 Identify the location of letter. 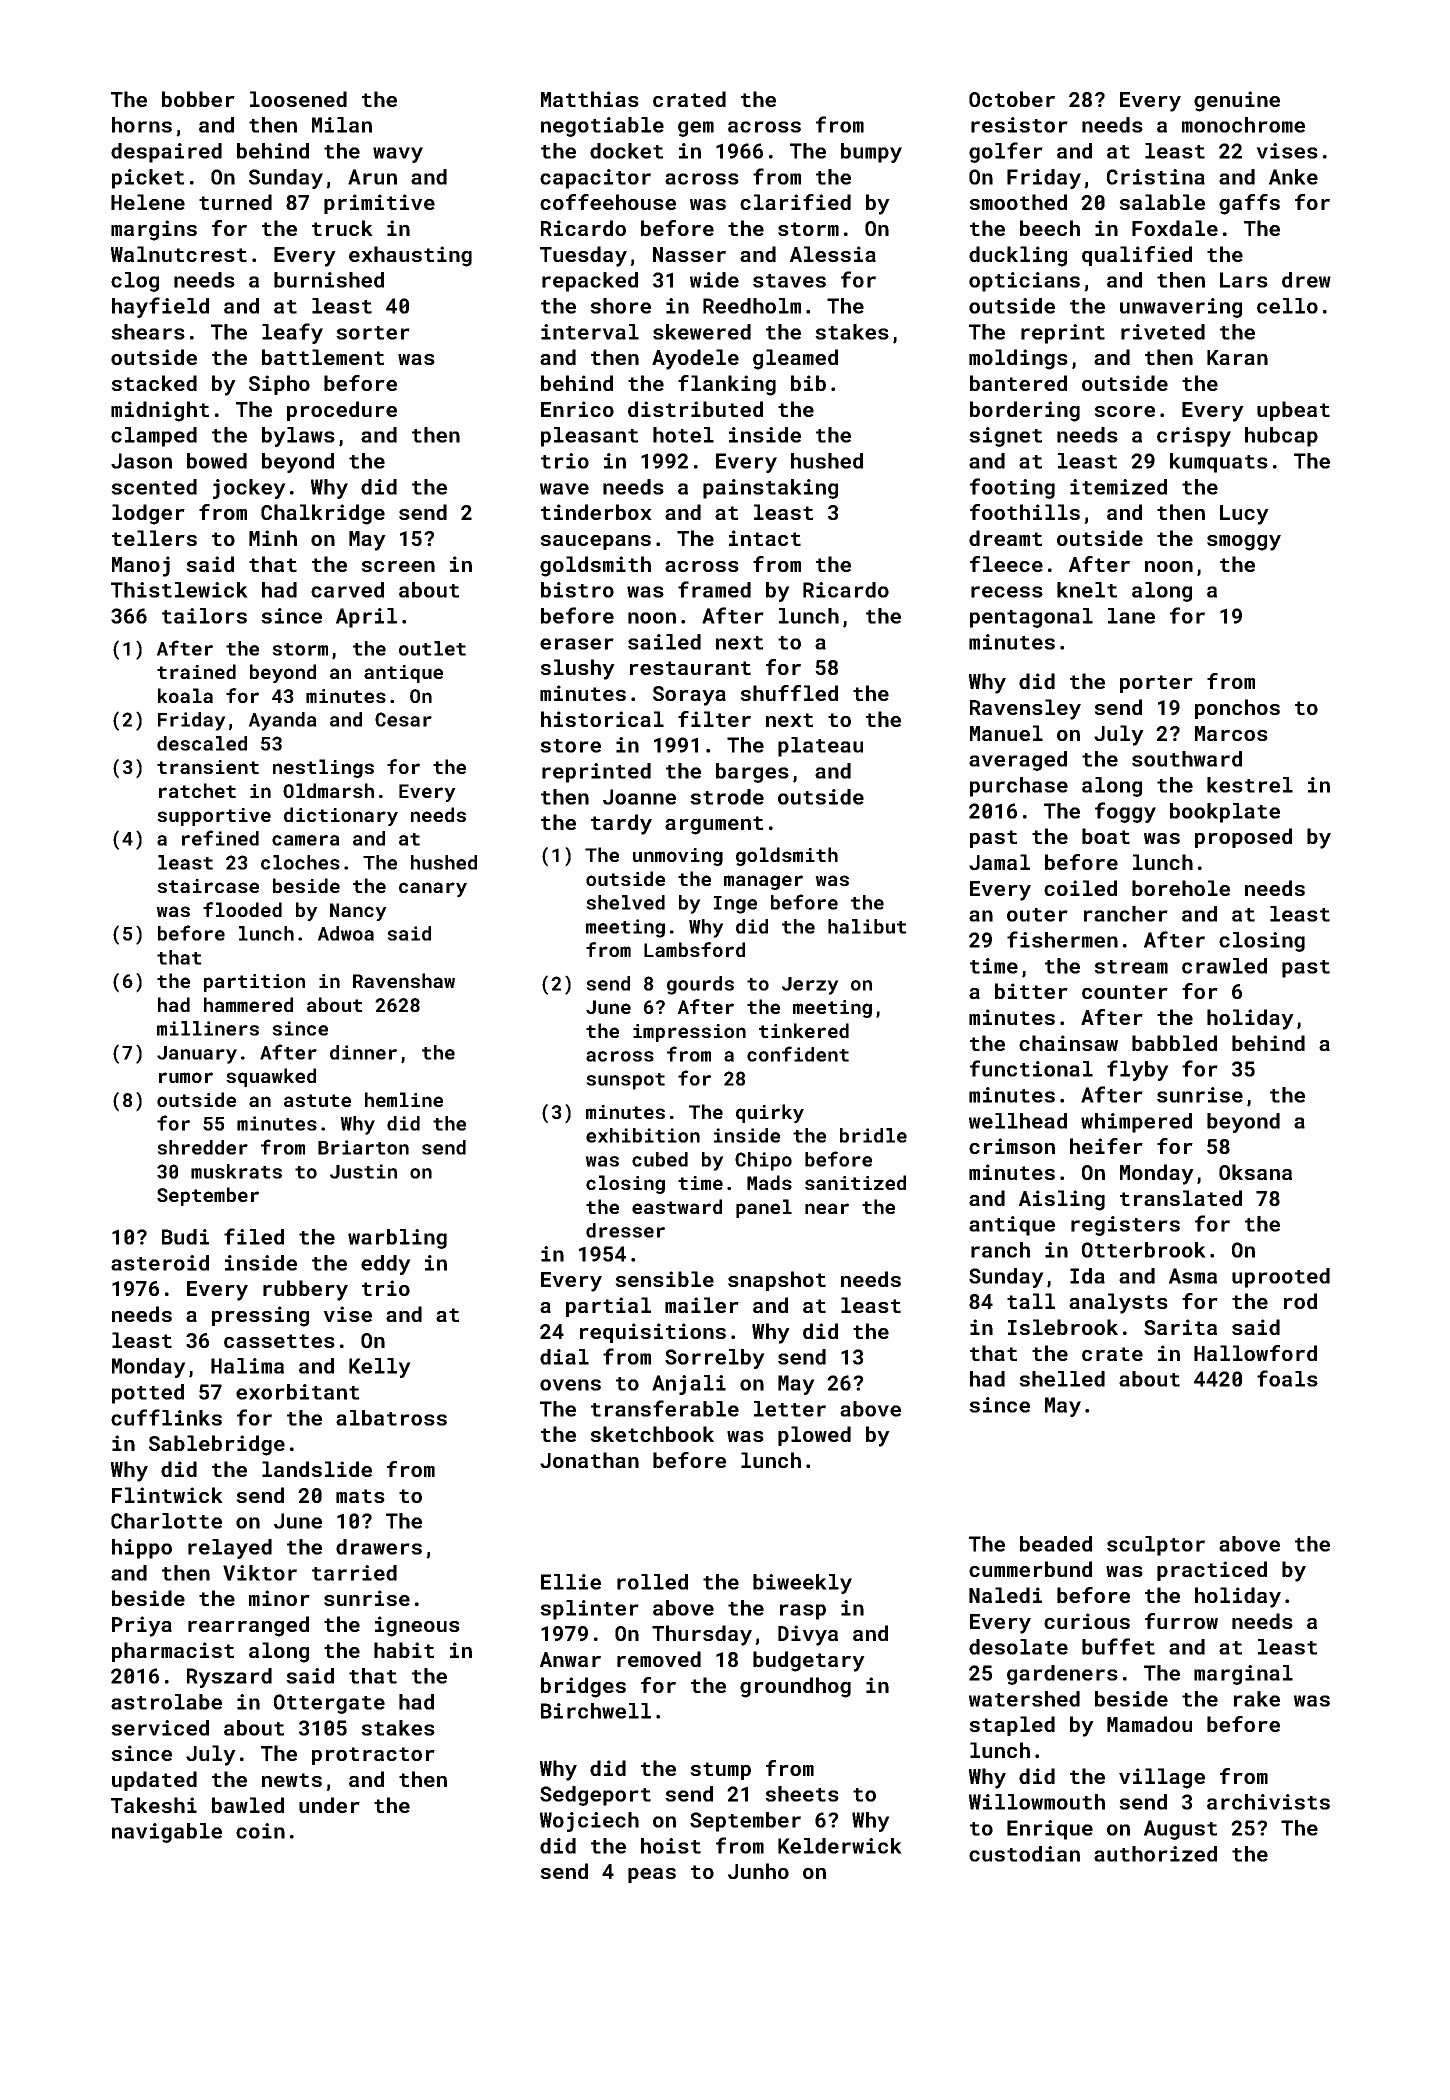
(790, 1409).
